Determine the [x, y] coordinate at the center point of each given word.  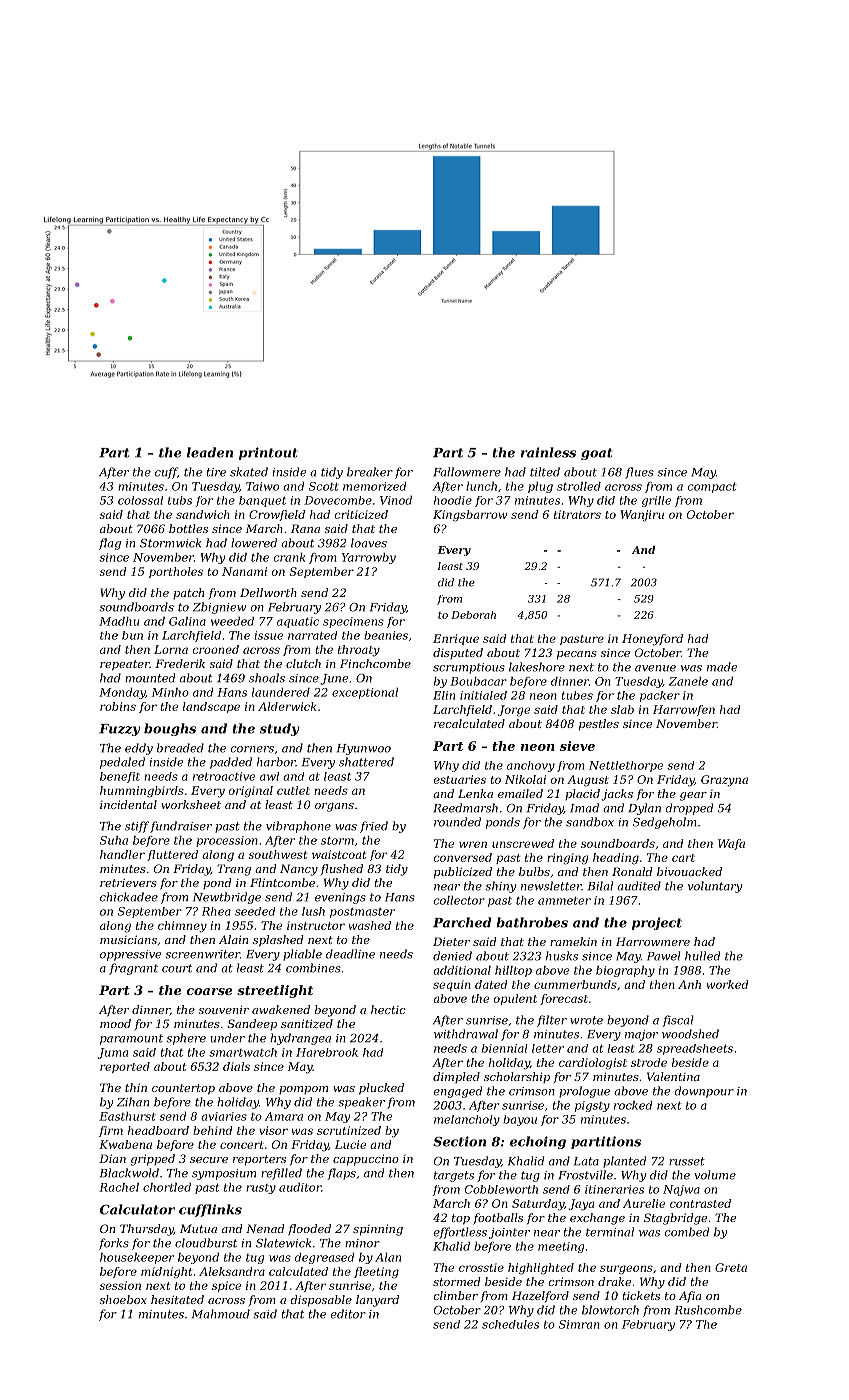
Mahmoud [221, 1314]
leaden [210, 452]
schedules [510, 1324]
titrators [577, 514]
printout [268, 453]
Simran [579, 1324]
